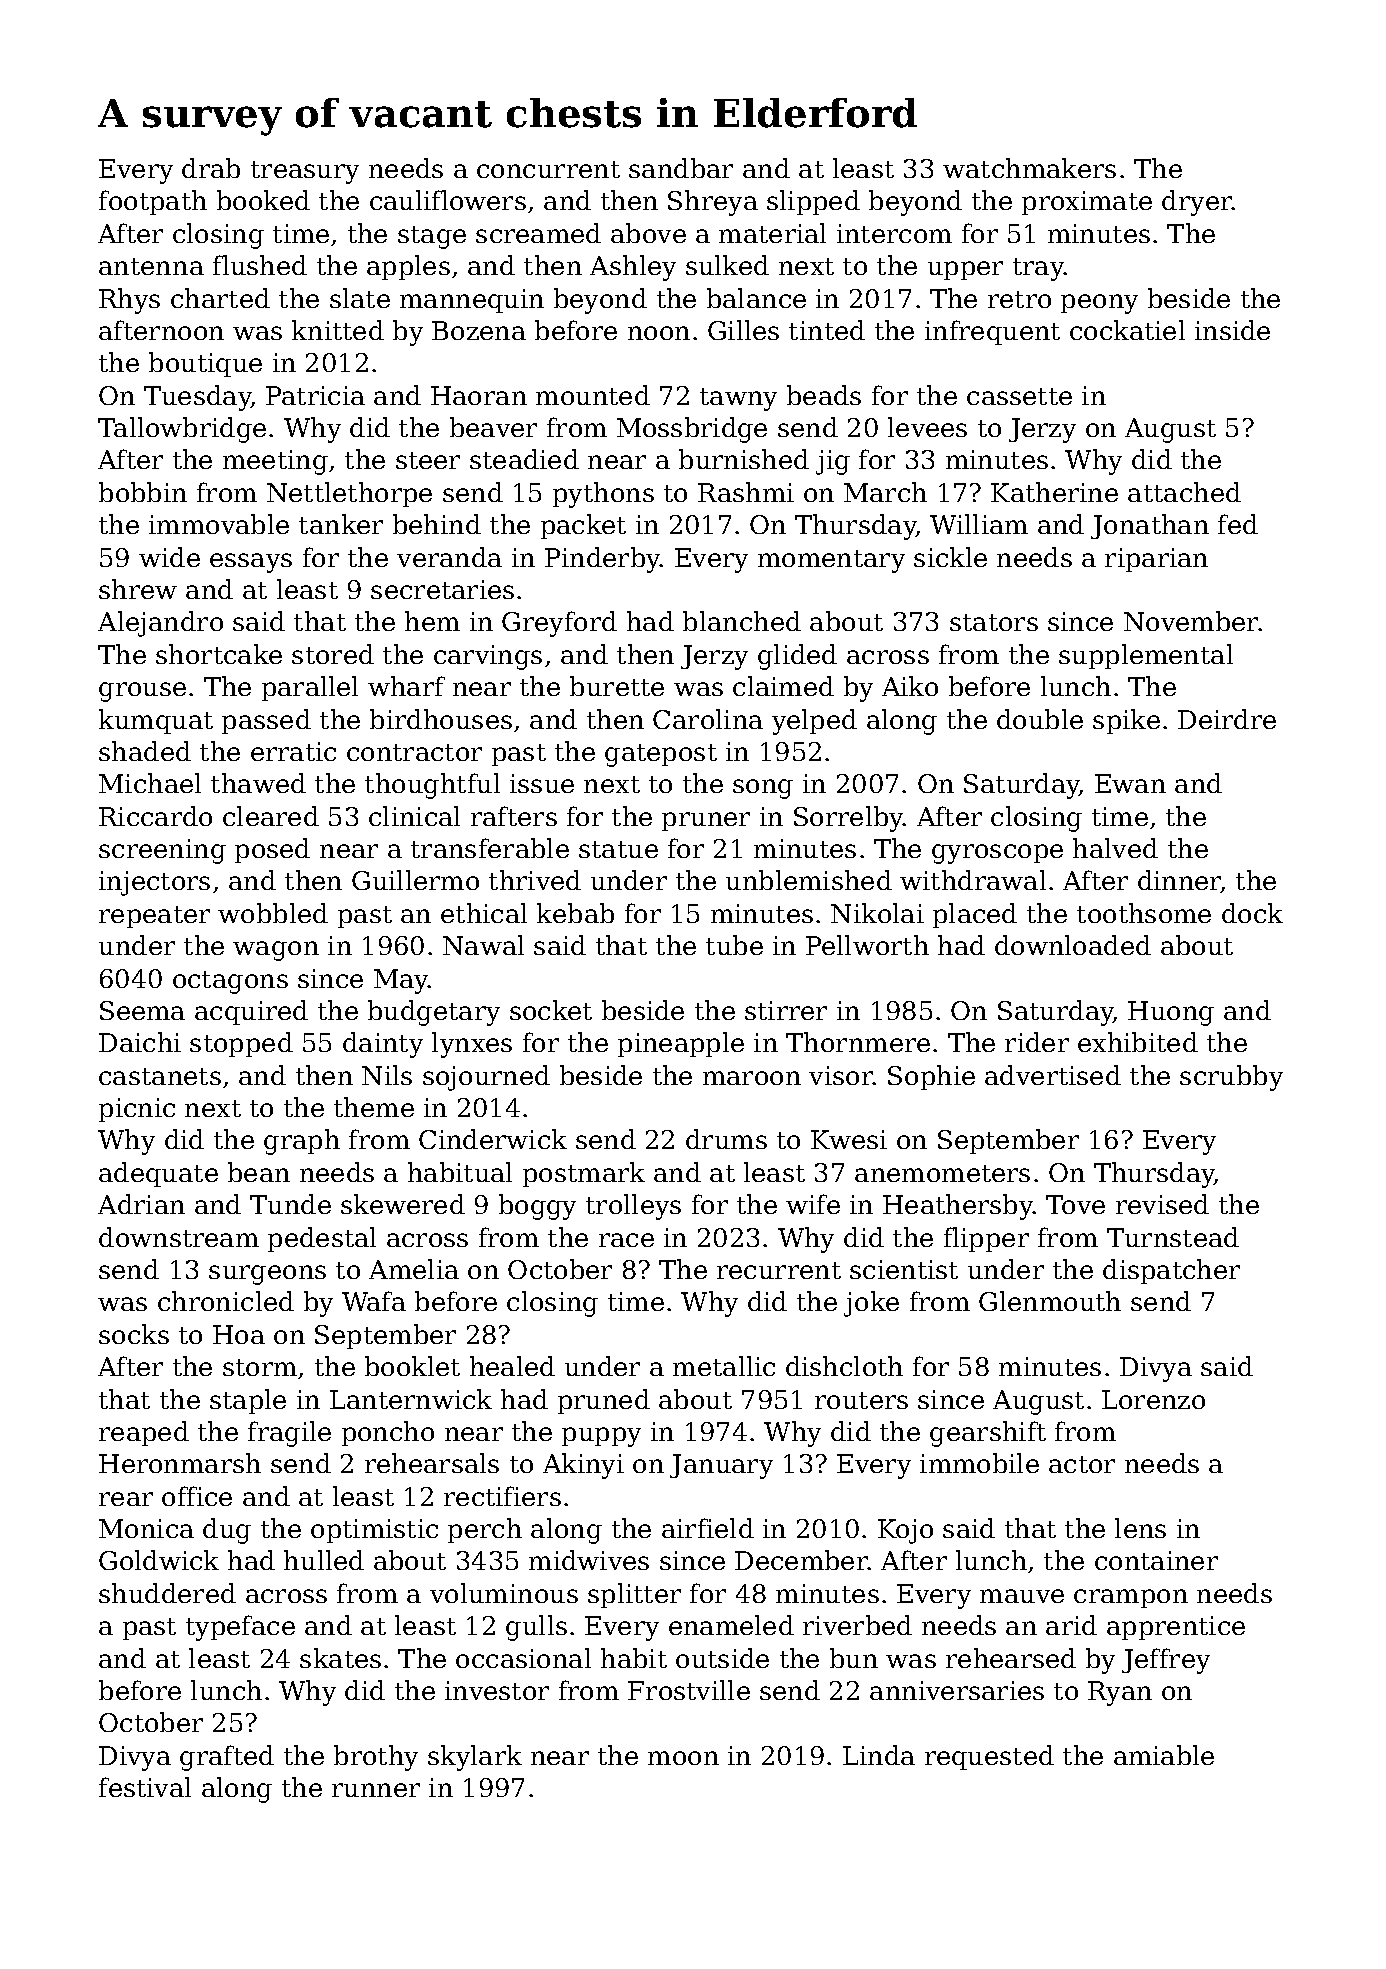 This document has width=1386, height=1969. What do you see at coordinates (813, 202) in the document?
I see `slipped` at bounding box center [813, 202].
